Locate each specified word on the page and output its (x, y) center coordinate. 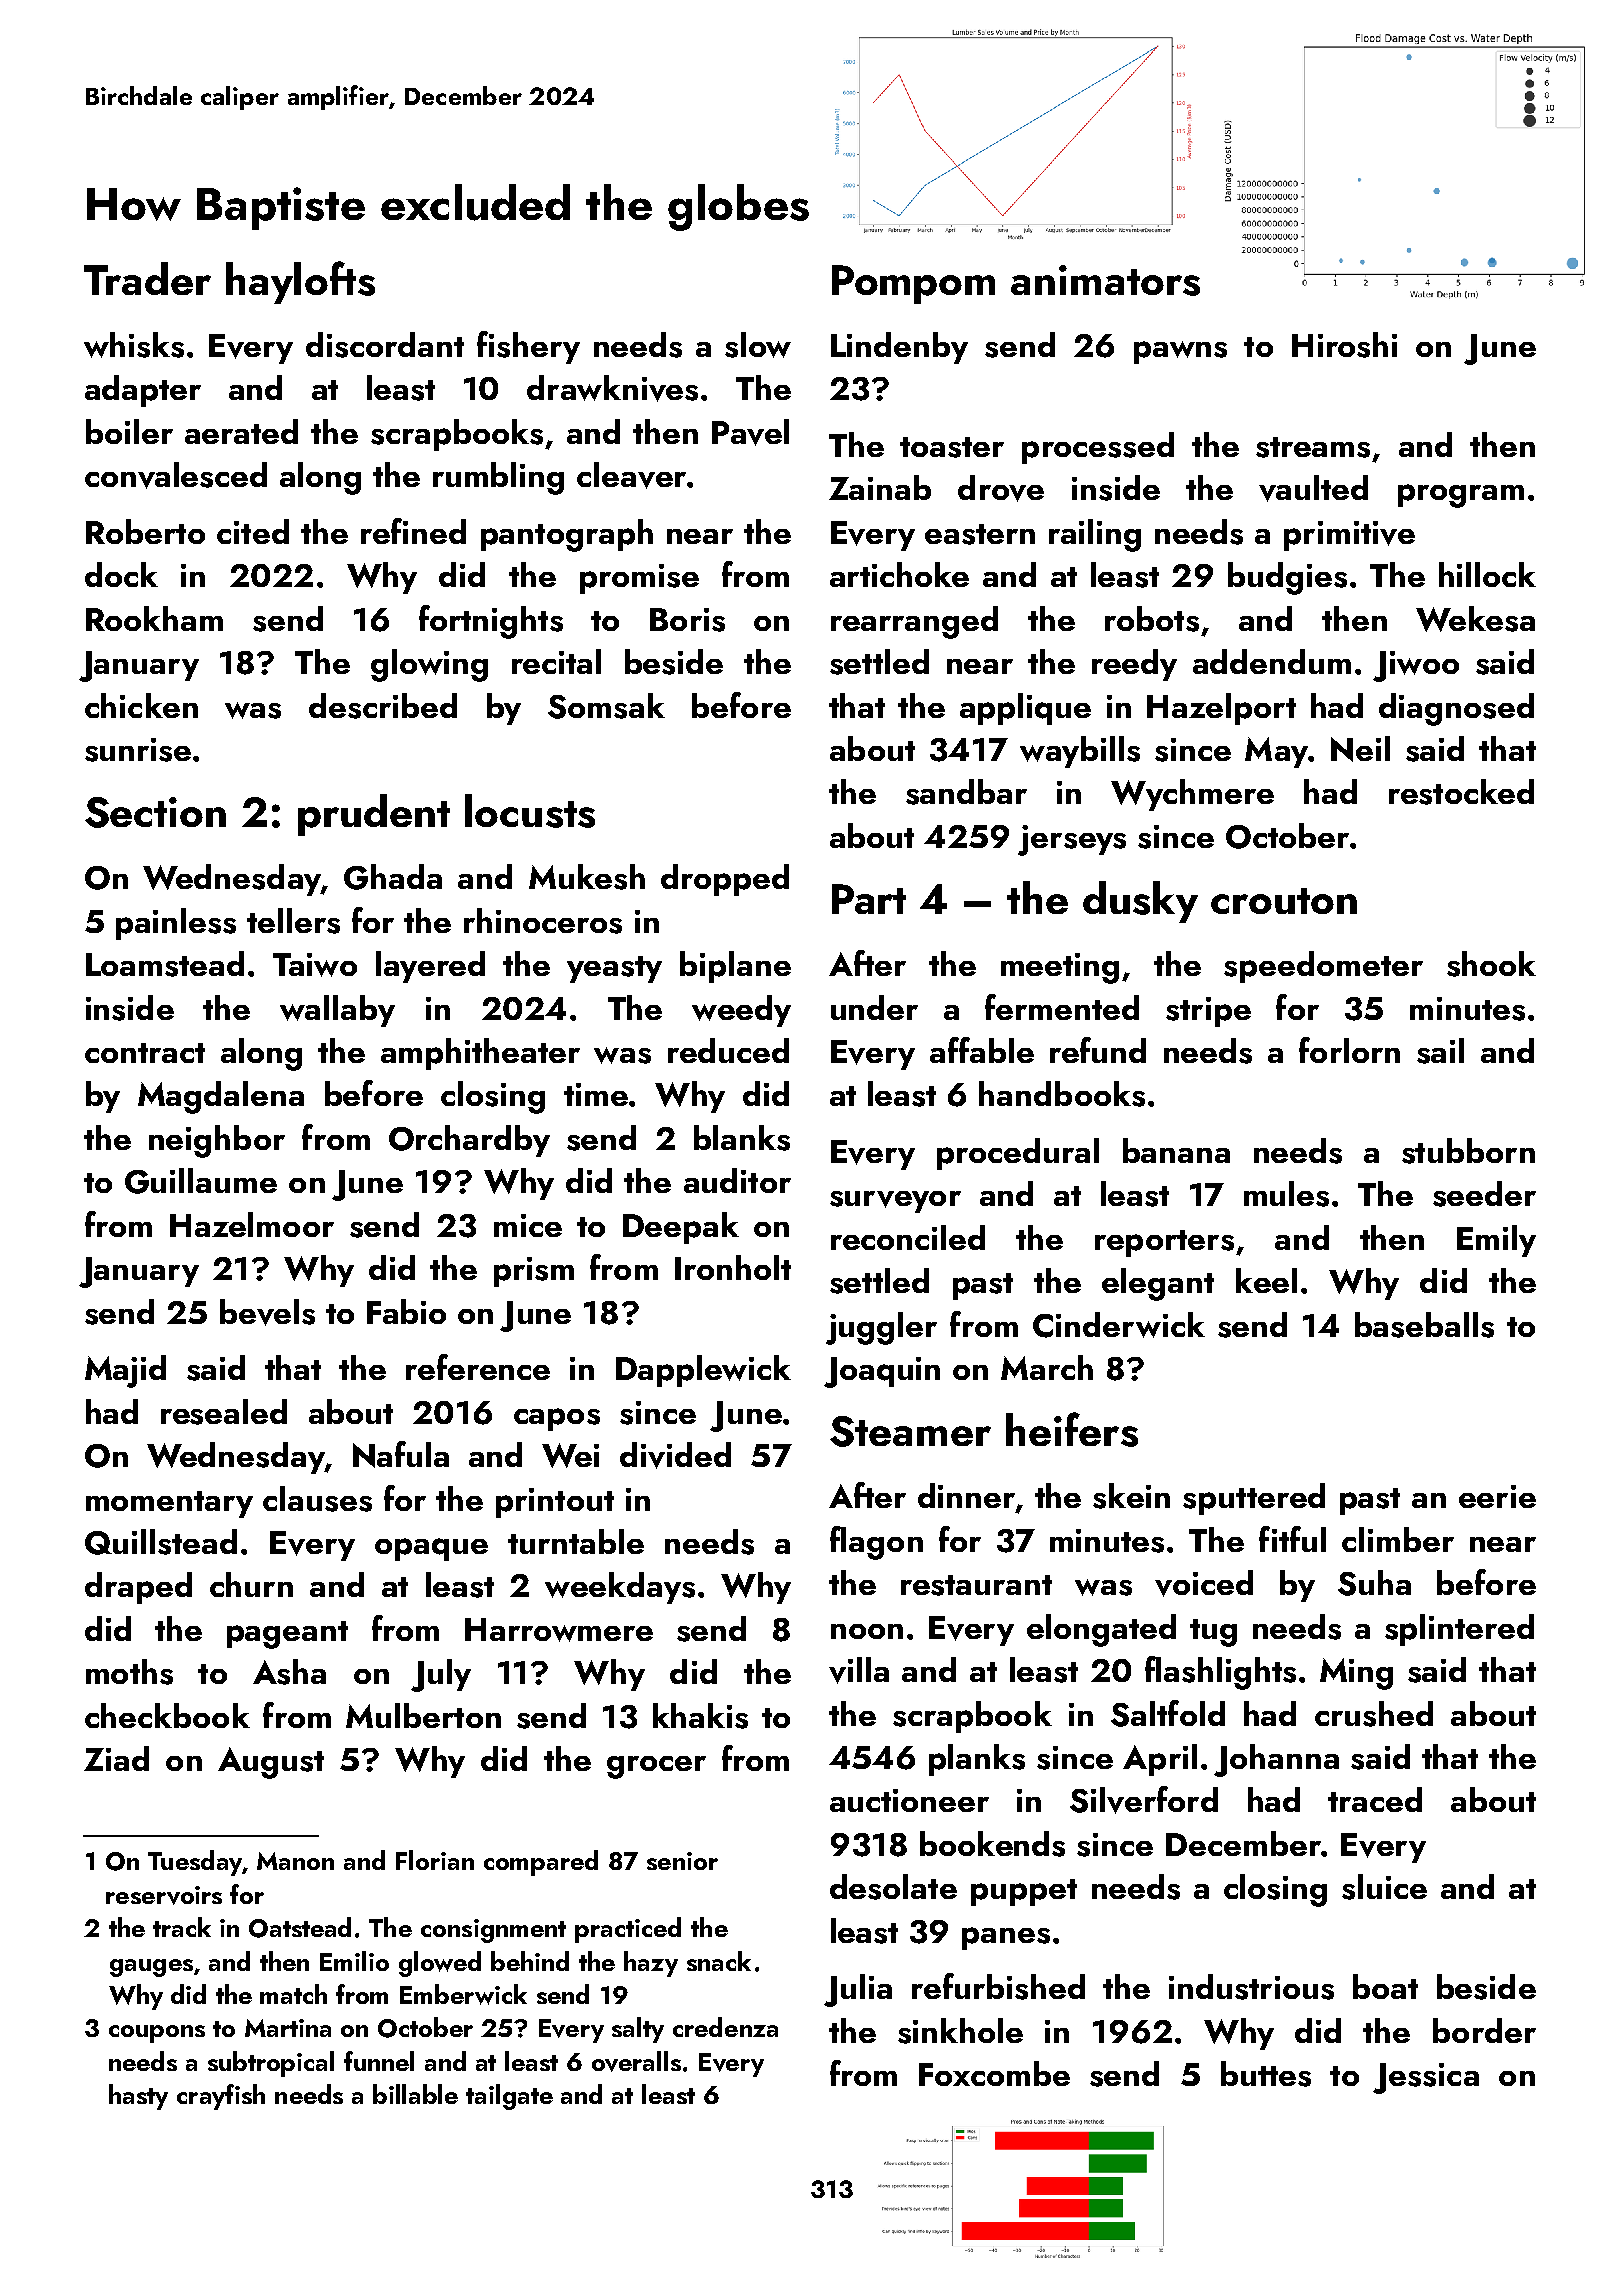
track (182, 1927)
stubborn (1468, 1151)
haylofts (300, 282)
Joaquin (882, 1372)
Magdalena (221, 1097)
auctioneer (909, 1800)
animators (1105, 280)
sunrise (138, 750)
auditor (737, 1180)
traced (1375, 1799)
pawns (1180, 352)
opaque (431, 1549)
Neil (1360, 749)
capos (557, 1419)
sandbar (966, 792)
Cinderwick (1119, 1325)
